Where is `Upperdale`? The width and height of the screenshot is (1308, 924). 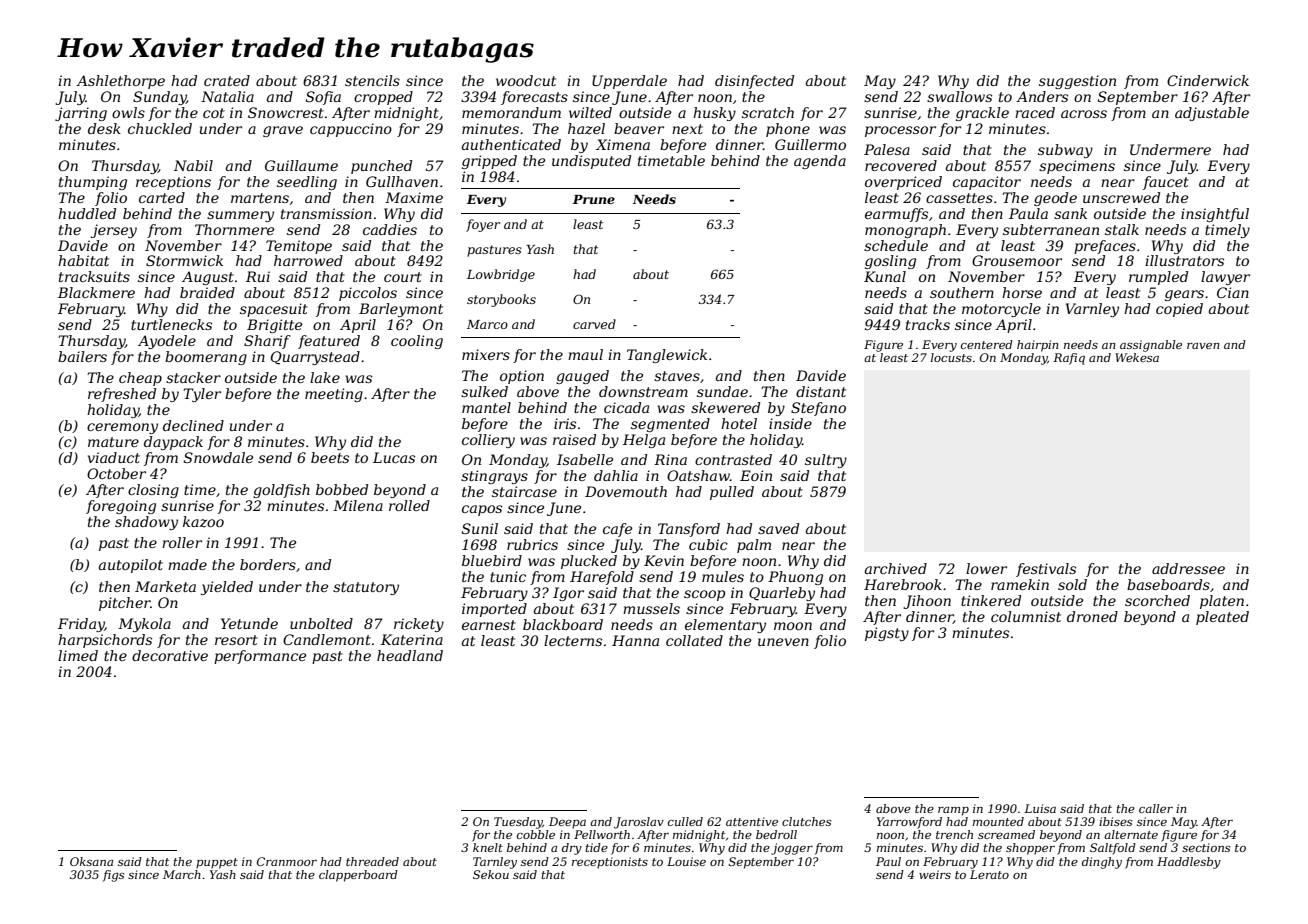 Upperdale is located at coordinates (629, 82).
